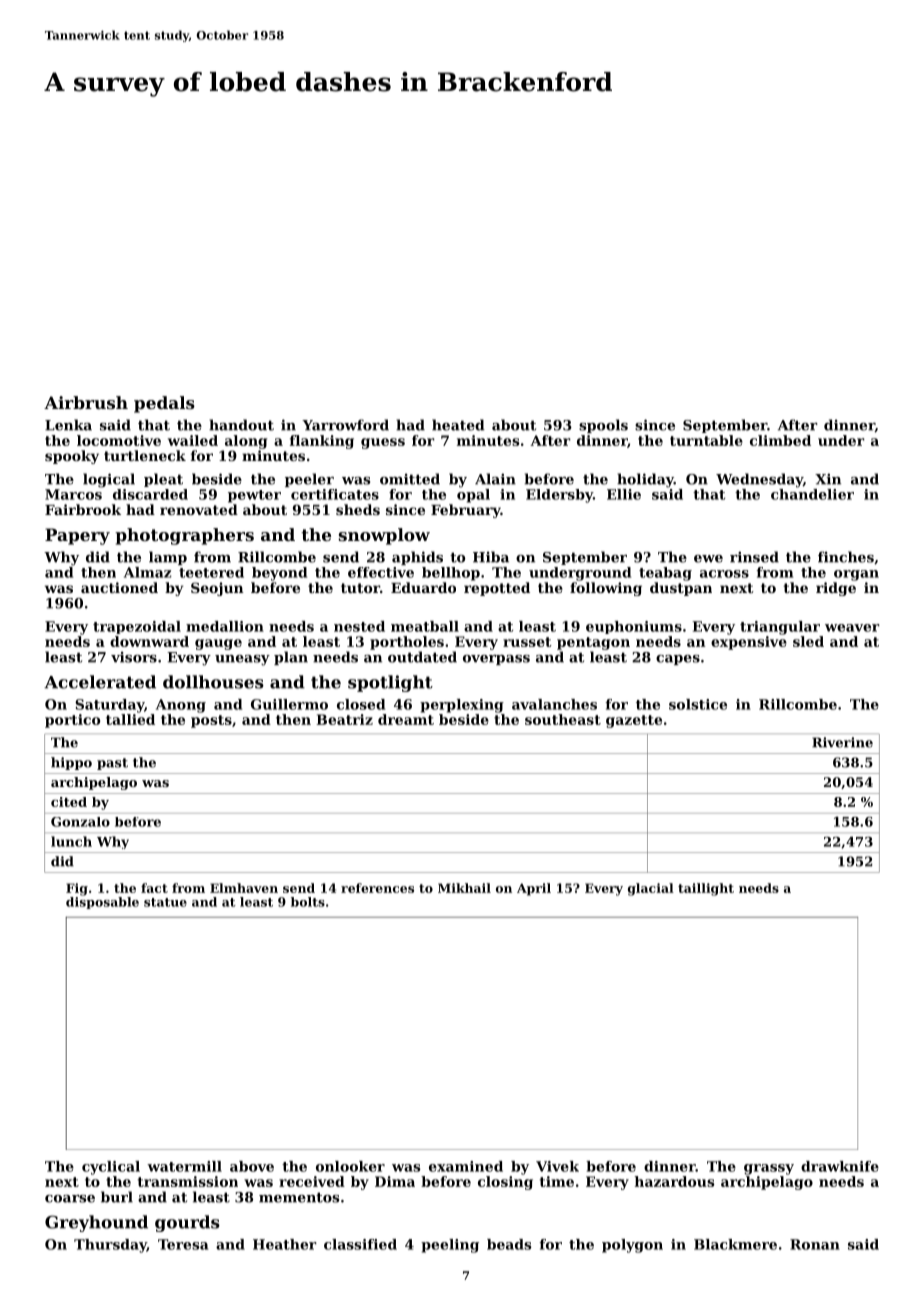  What do you see at coordinates (381, 572) in the document?
I see `effective` at bounding box center [381, 572].
